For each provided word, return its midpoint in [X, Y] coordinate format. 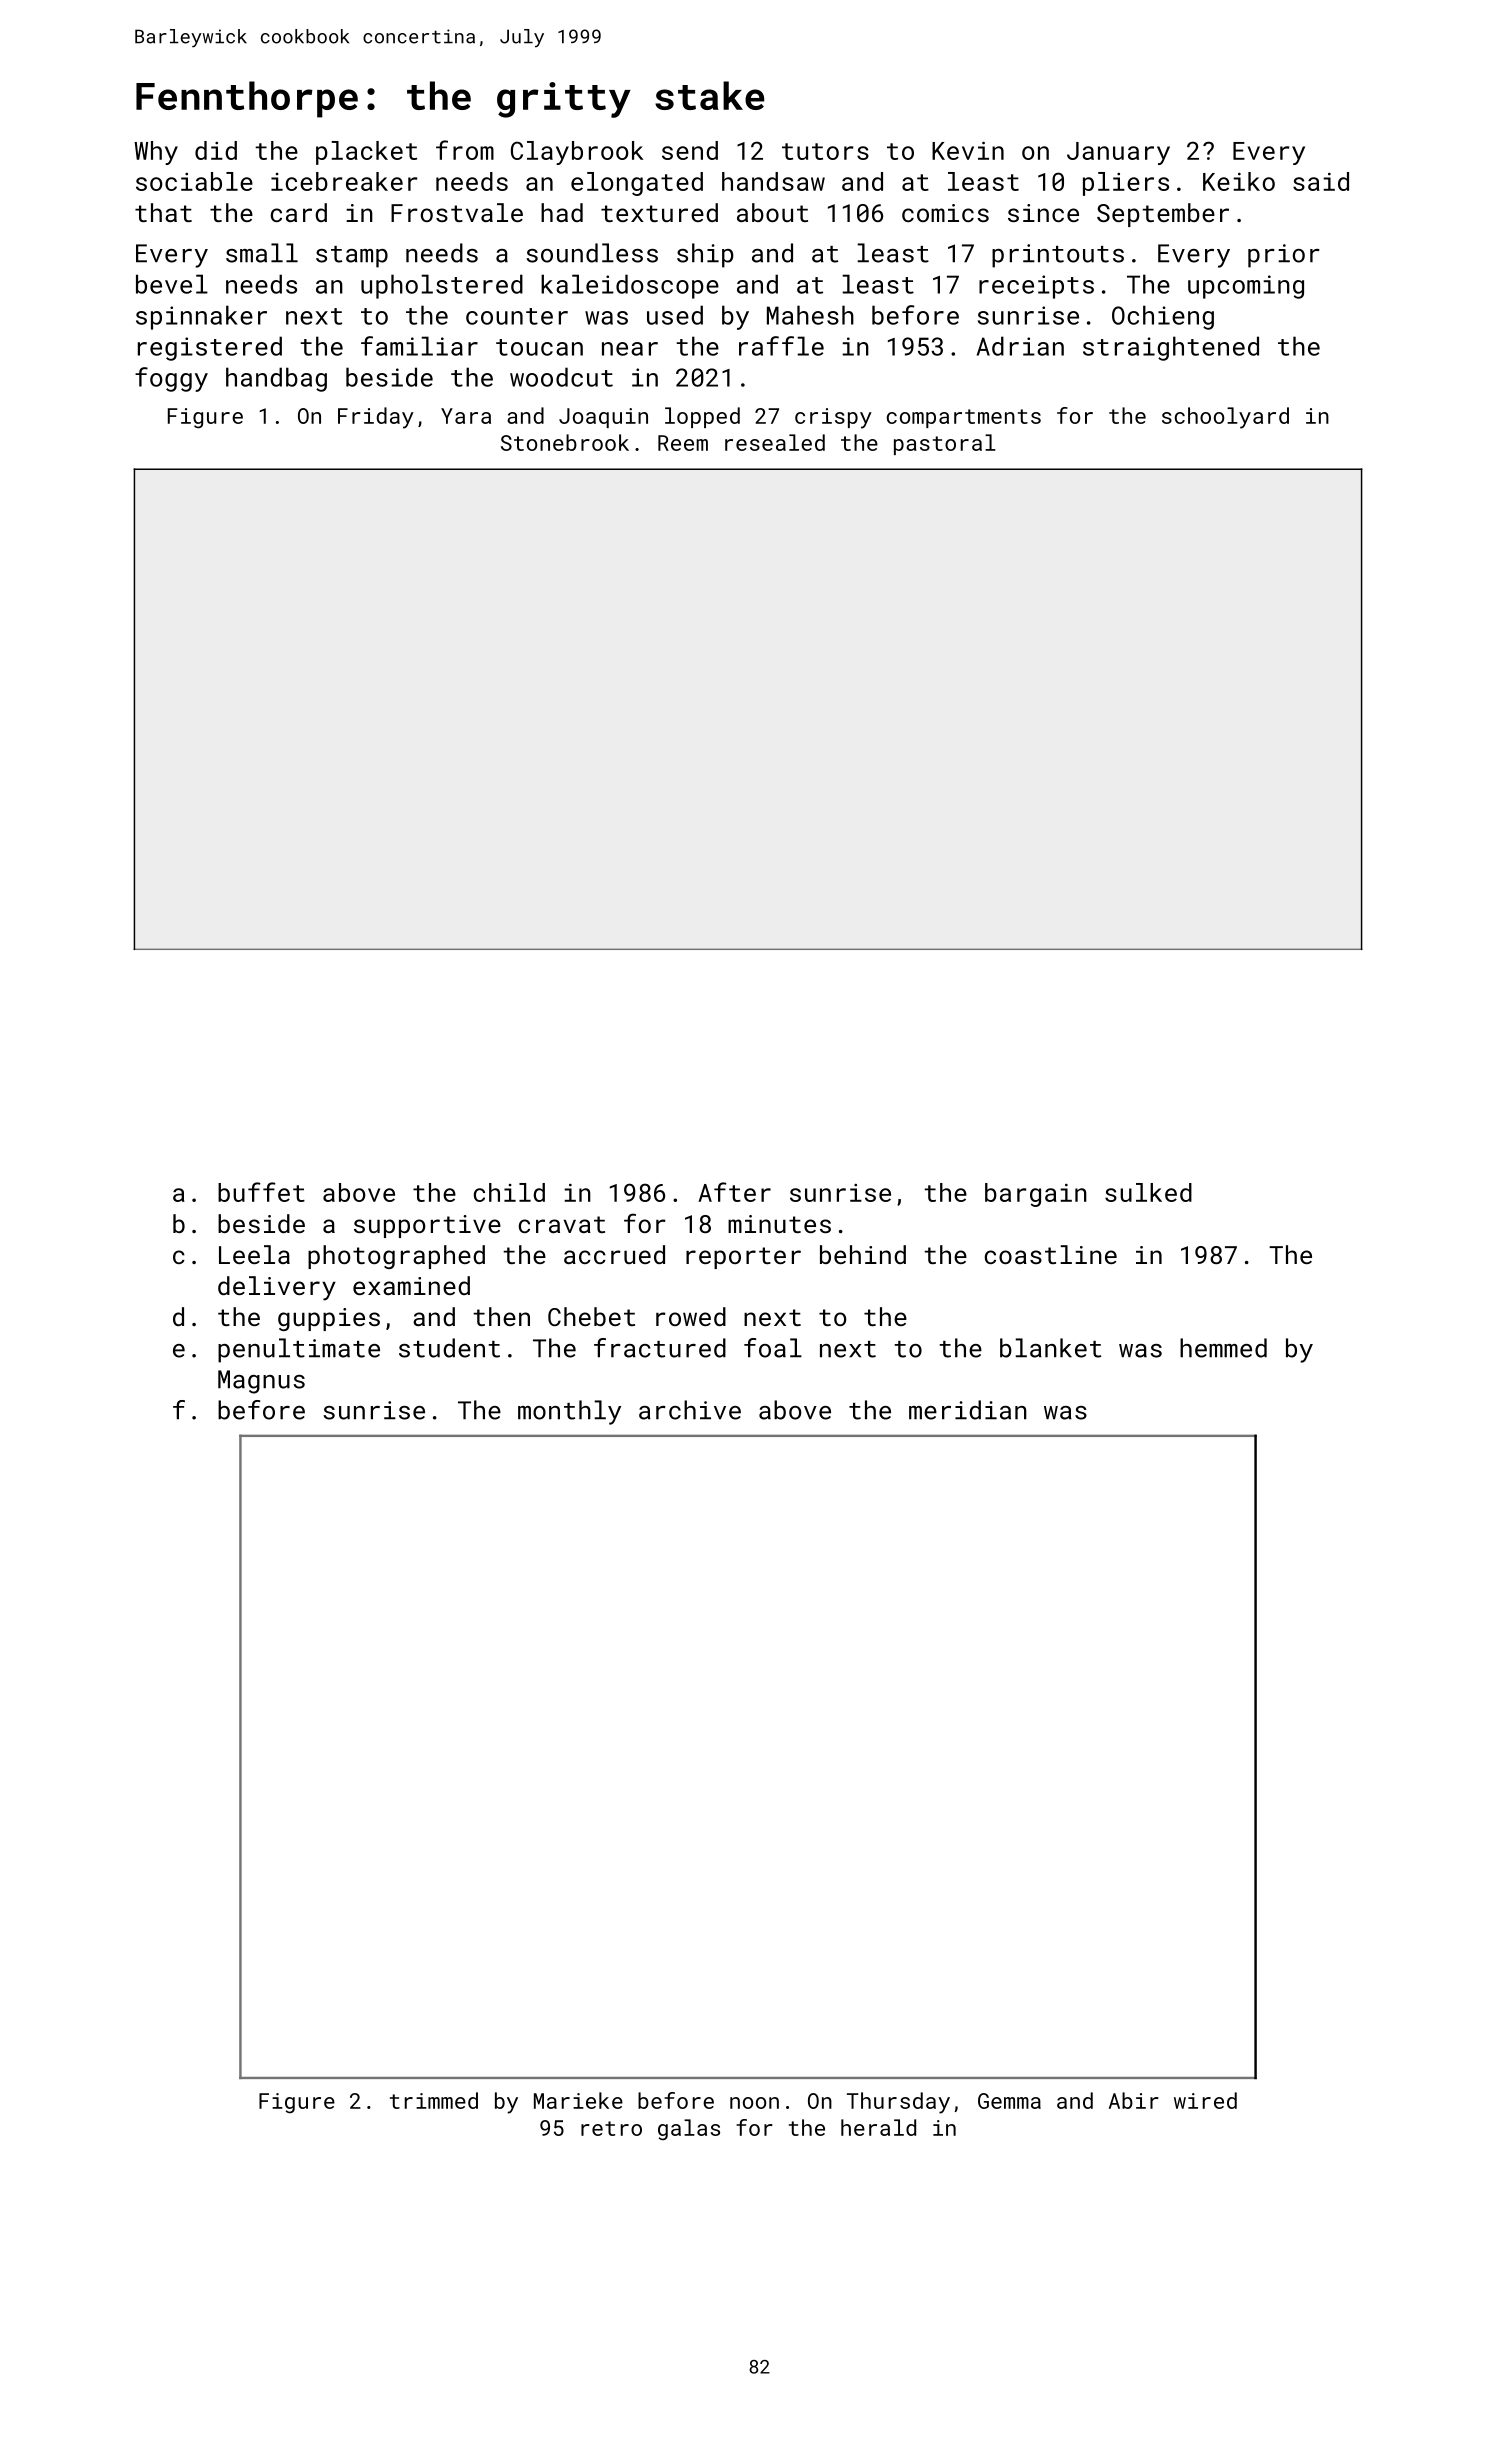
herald [878, 2127]
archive [690, 1410]
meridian [968, 1410]
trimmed [434, 2100]
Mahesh [810, 315]
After [734, 1192]
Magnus [261, 1382]
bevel [172, 284]
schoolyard [1225, 418]
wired [1205, 2100]
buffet [261, 1192]
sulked [1148, 1192]
